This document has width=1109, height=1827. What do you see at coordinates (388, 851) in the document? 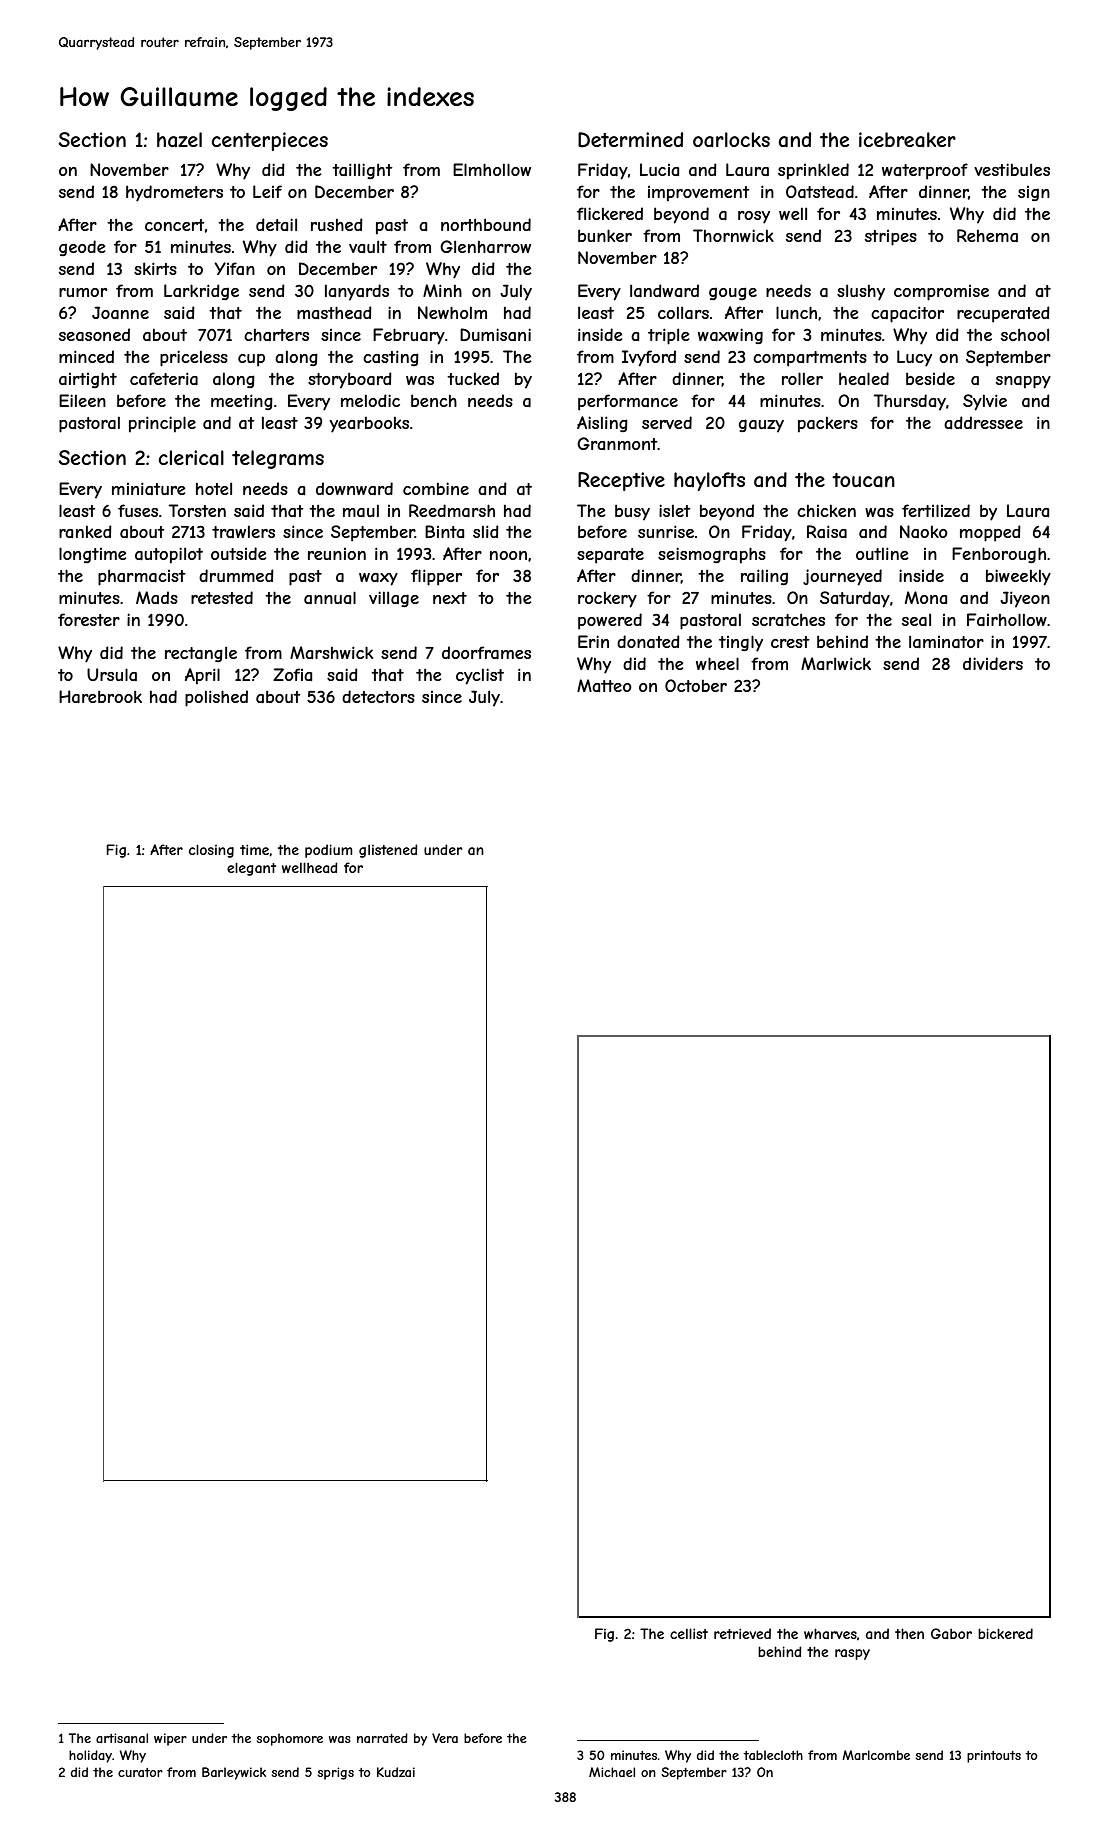
I see `glistened` at bounding box center [388, 851].
